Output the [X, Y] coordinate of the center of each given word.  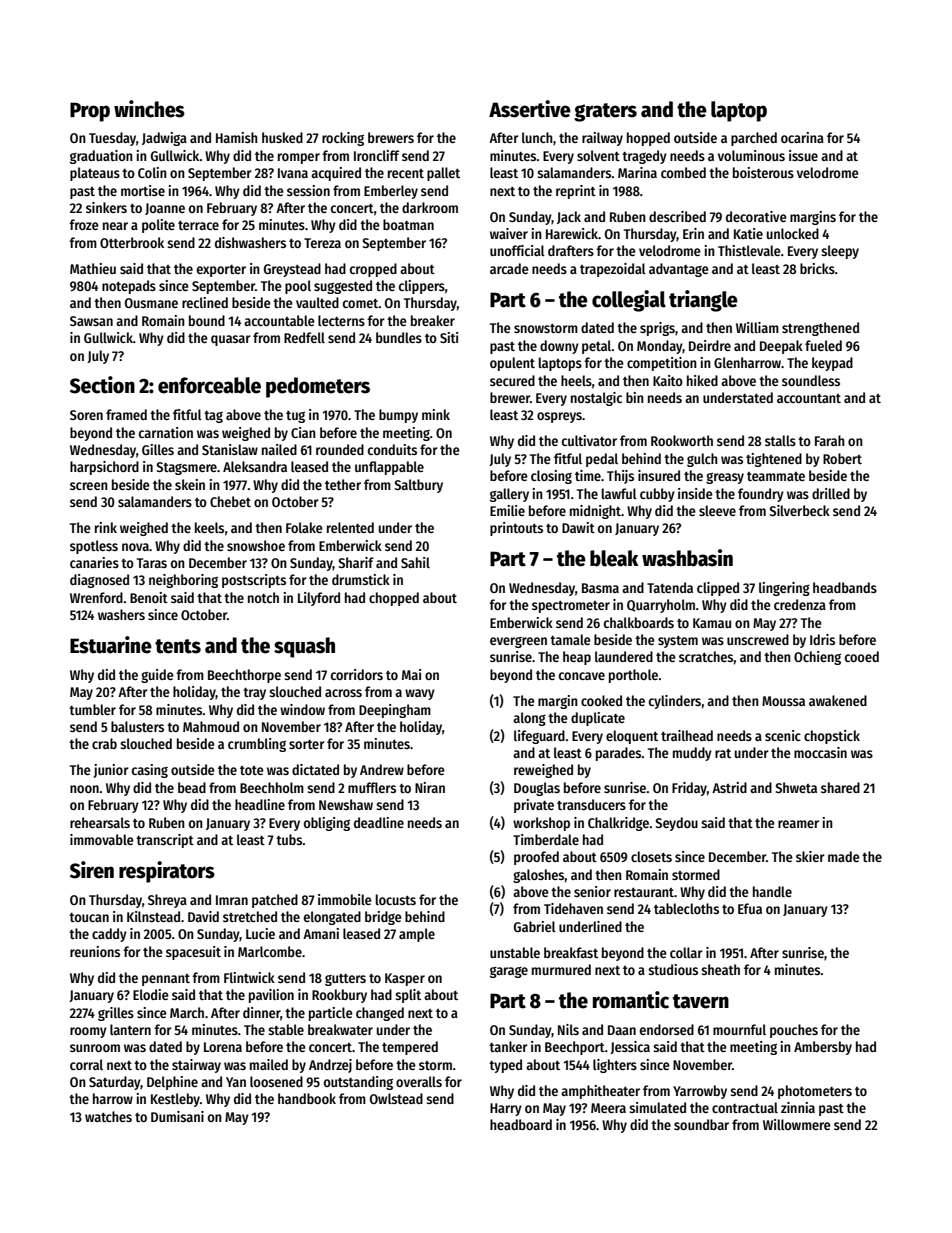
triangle [703, 301]
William [757, 327]
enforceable [209, 385]
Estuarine [111, 645]
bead [192, 787]
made [844, 856]
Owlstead [396, 1098]
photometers [815, 1092]
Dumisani [177, 1116]
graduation [101, 157]
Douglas [537, 789]
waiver [509, 233]
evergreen [518, 642]
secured [512, 380]
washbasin [687, 558]
